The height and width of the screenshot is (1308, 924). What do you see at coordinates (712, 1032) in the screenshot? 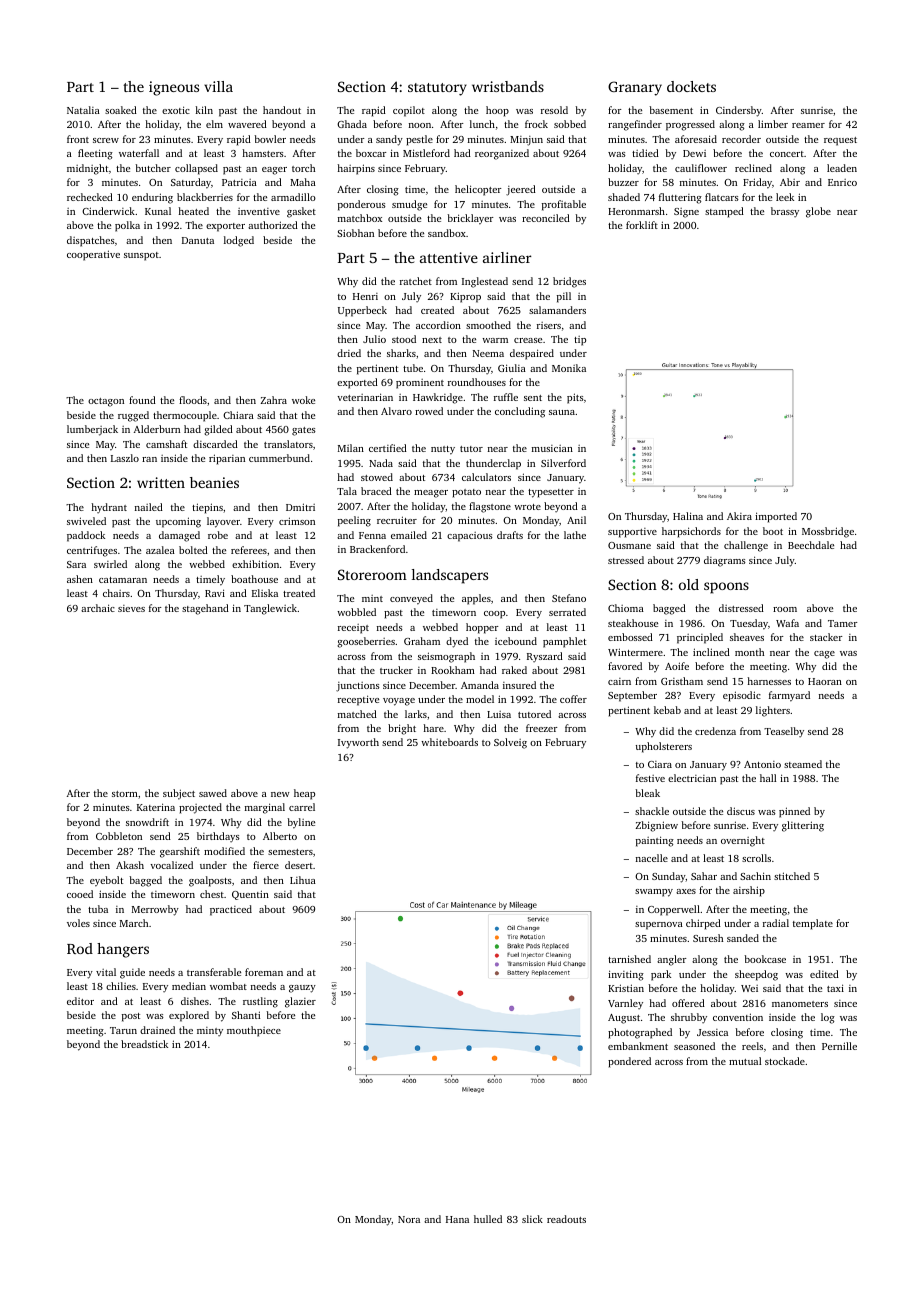
I see `Jessica` at bounding box center [712, 1032].
